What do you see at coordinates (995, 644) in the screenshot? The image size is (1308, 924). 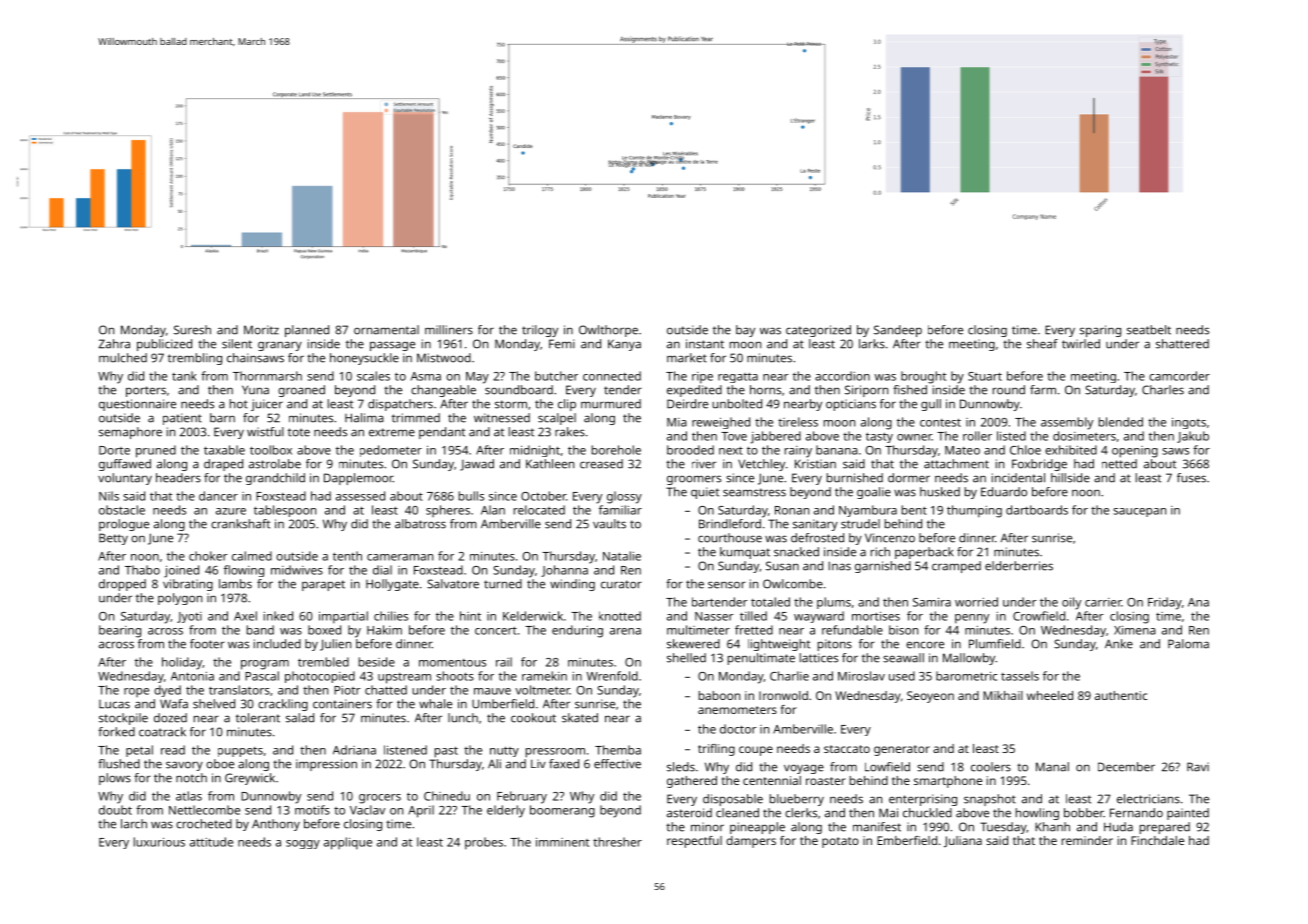 I see `Plumfield` at bounding box center [995, 644].
